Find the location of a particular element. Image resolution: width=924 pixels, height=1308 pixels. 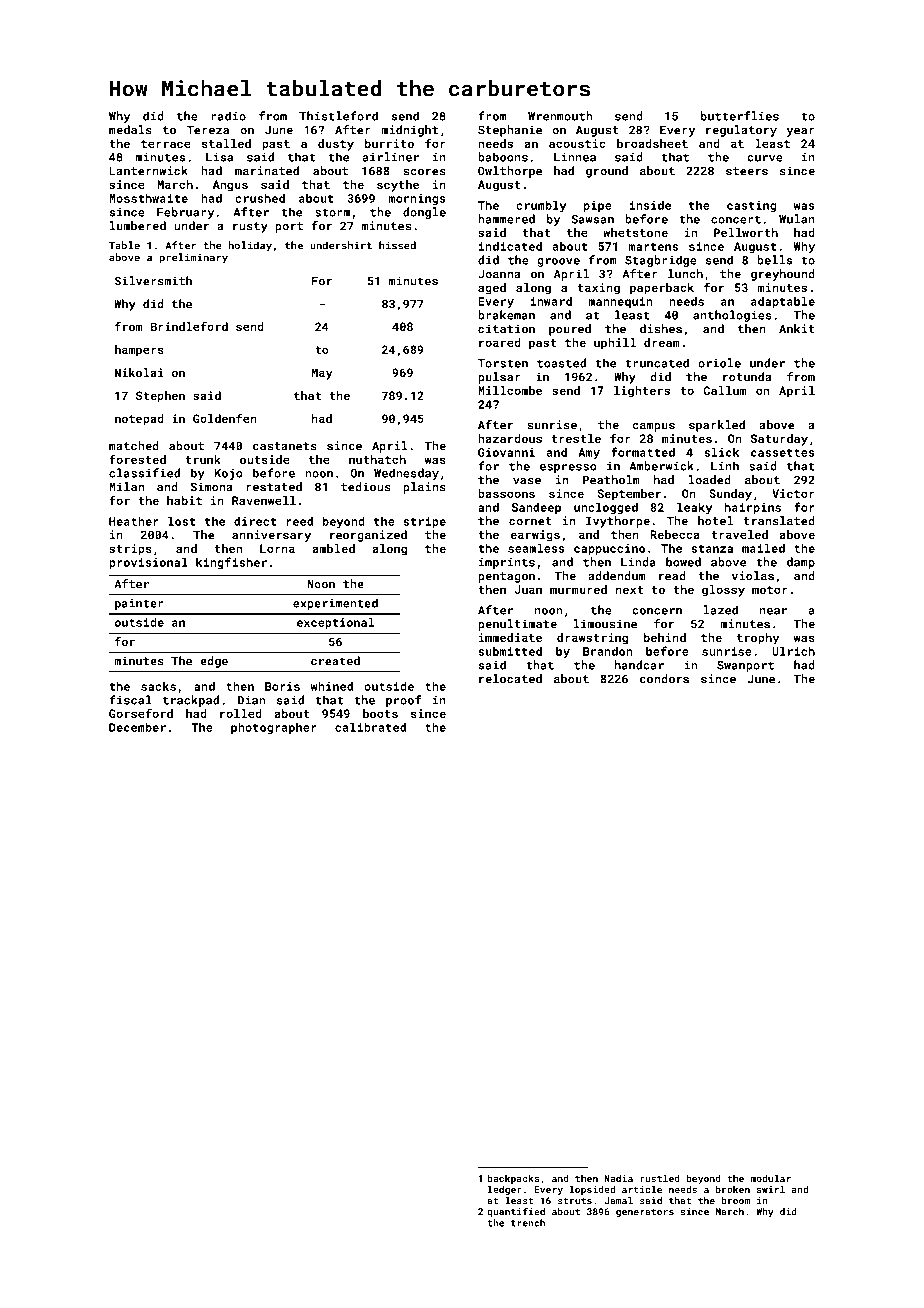

forested is located at coordinates (137, 459).
